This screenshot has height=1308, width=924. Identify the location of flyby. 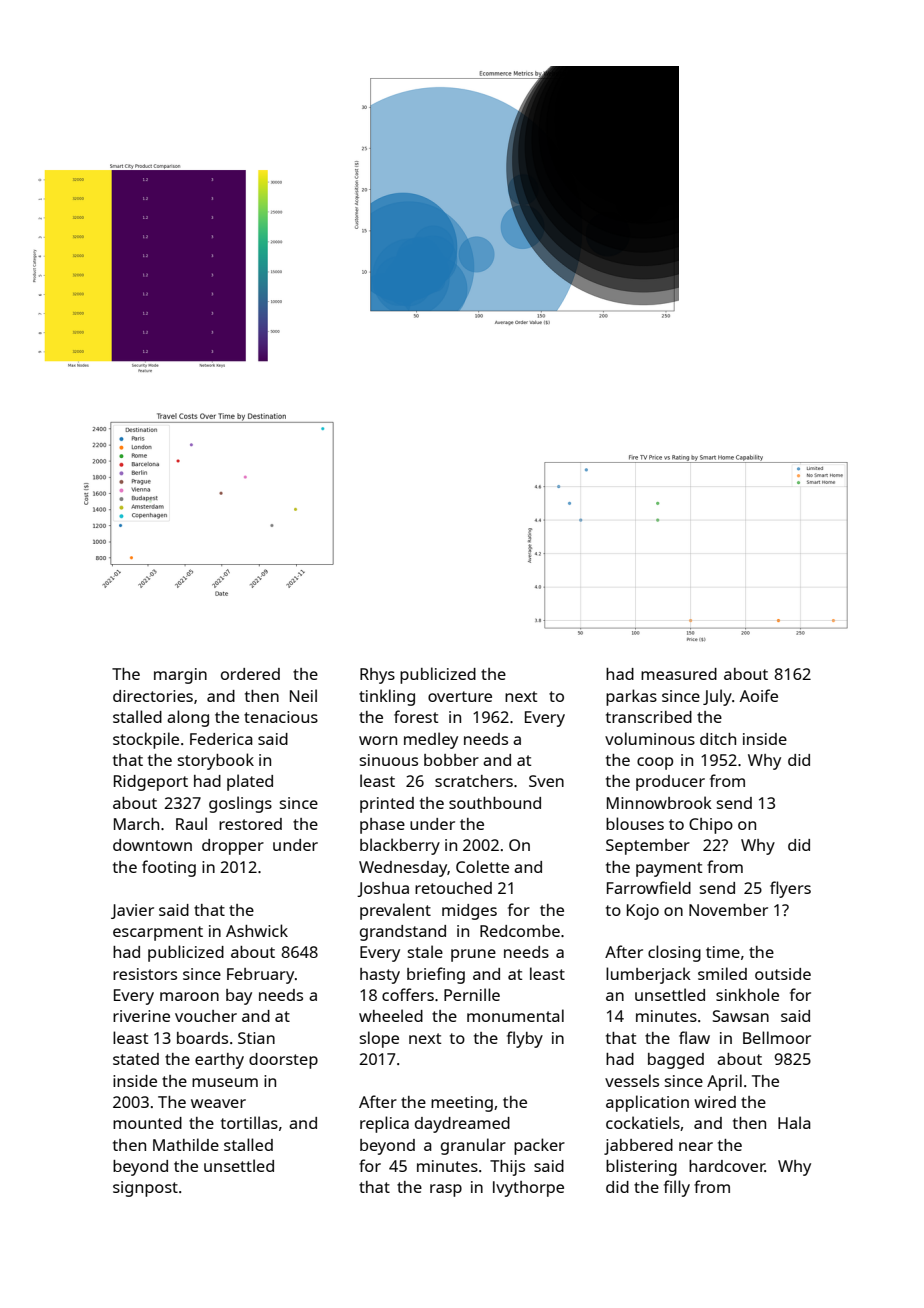
(525, 1039).
